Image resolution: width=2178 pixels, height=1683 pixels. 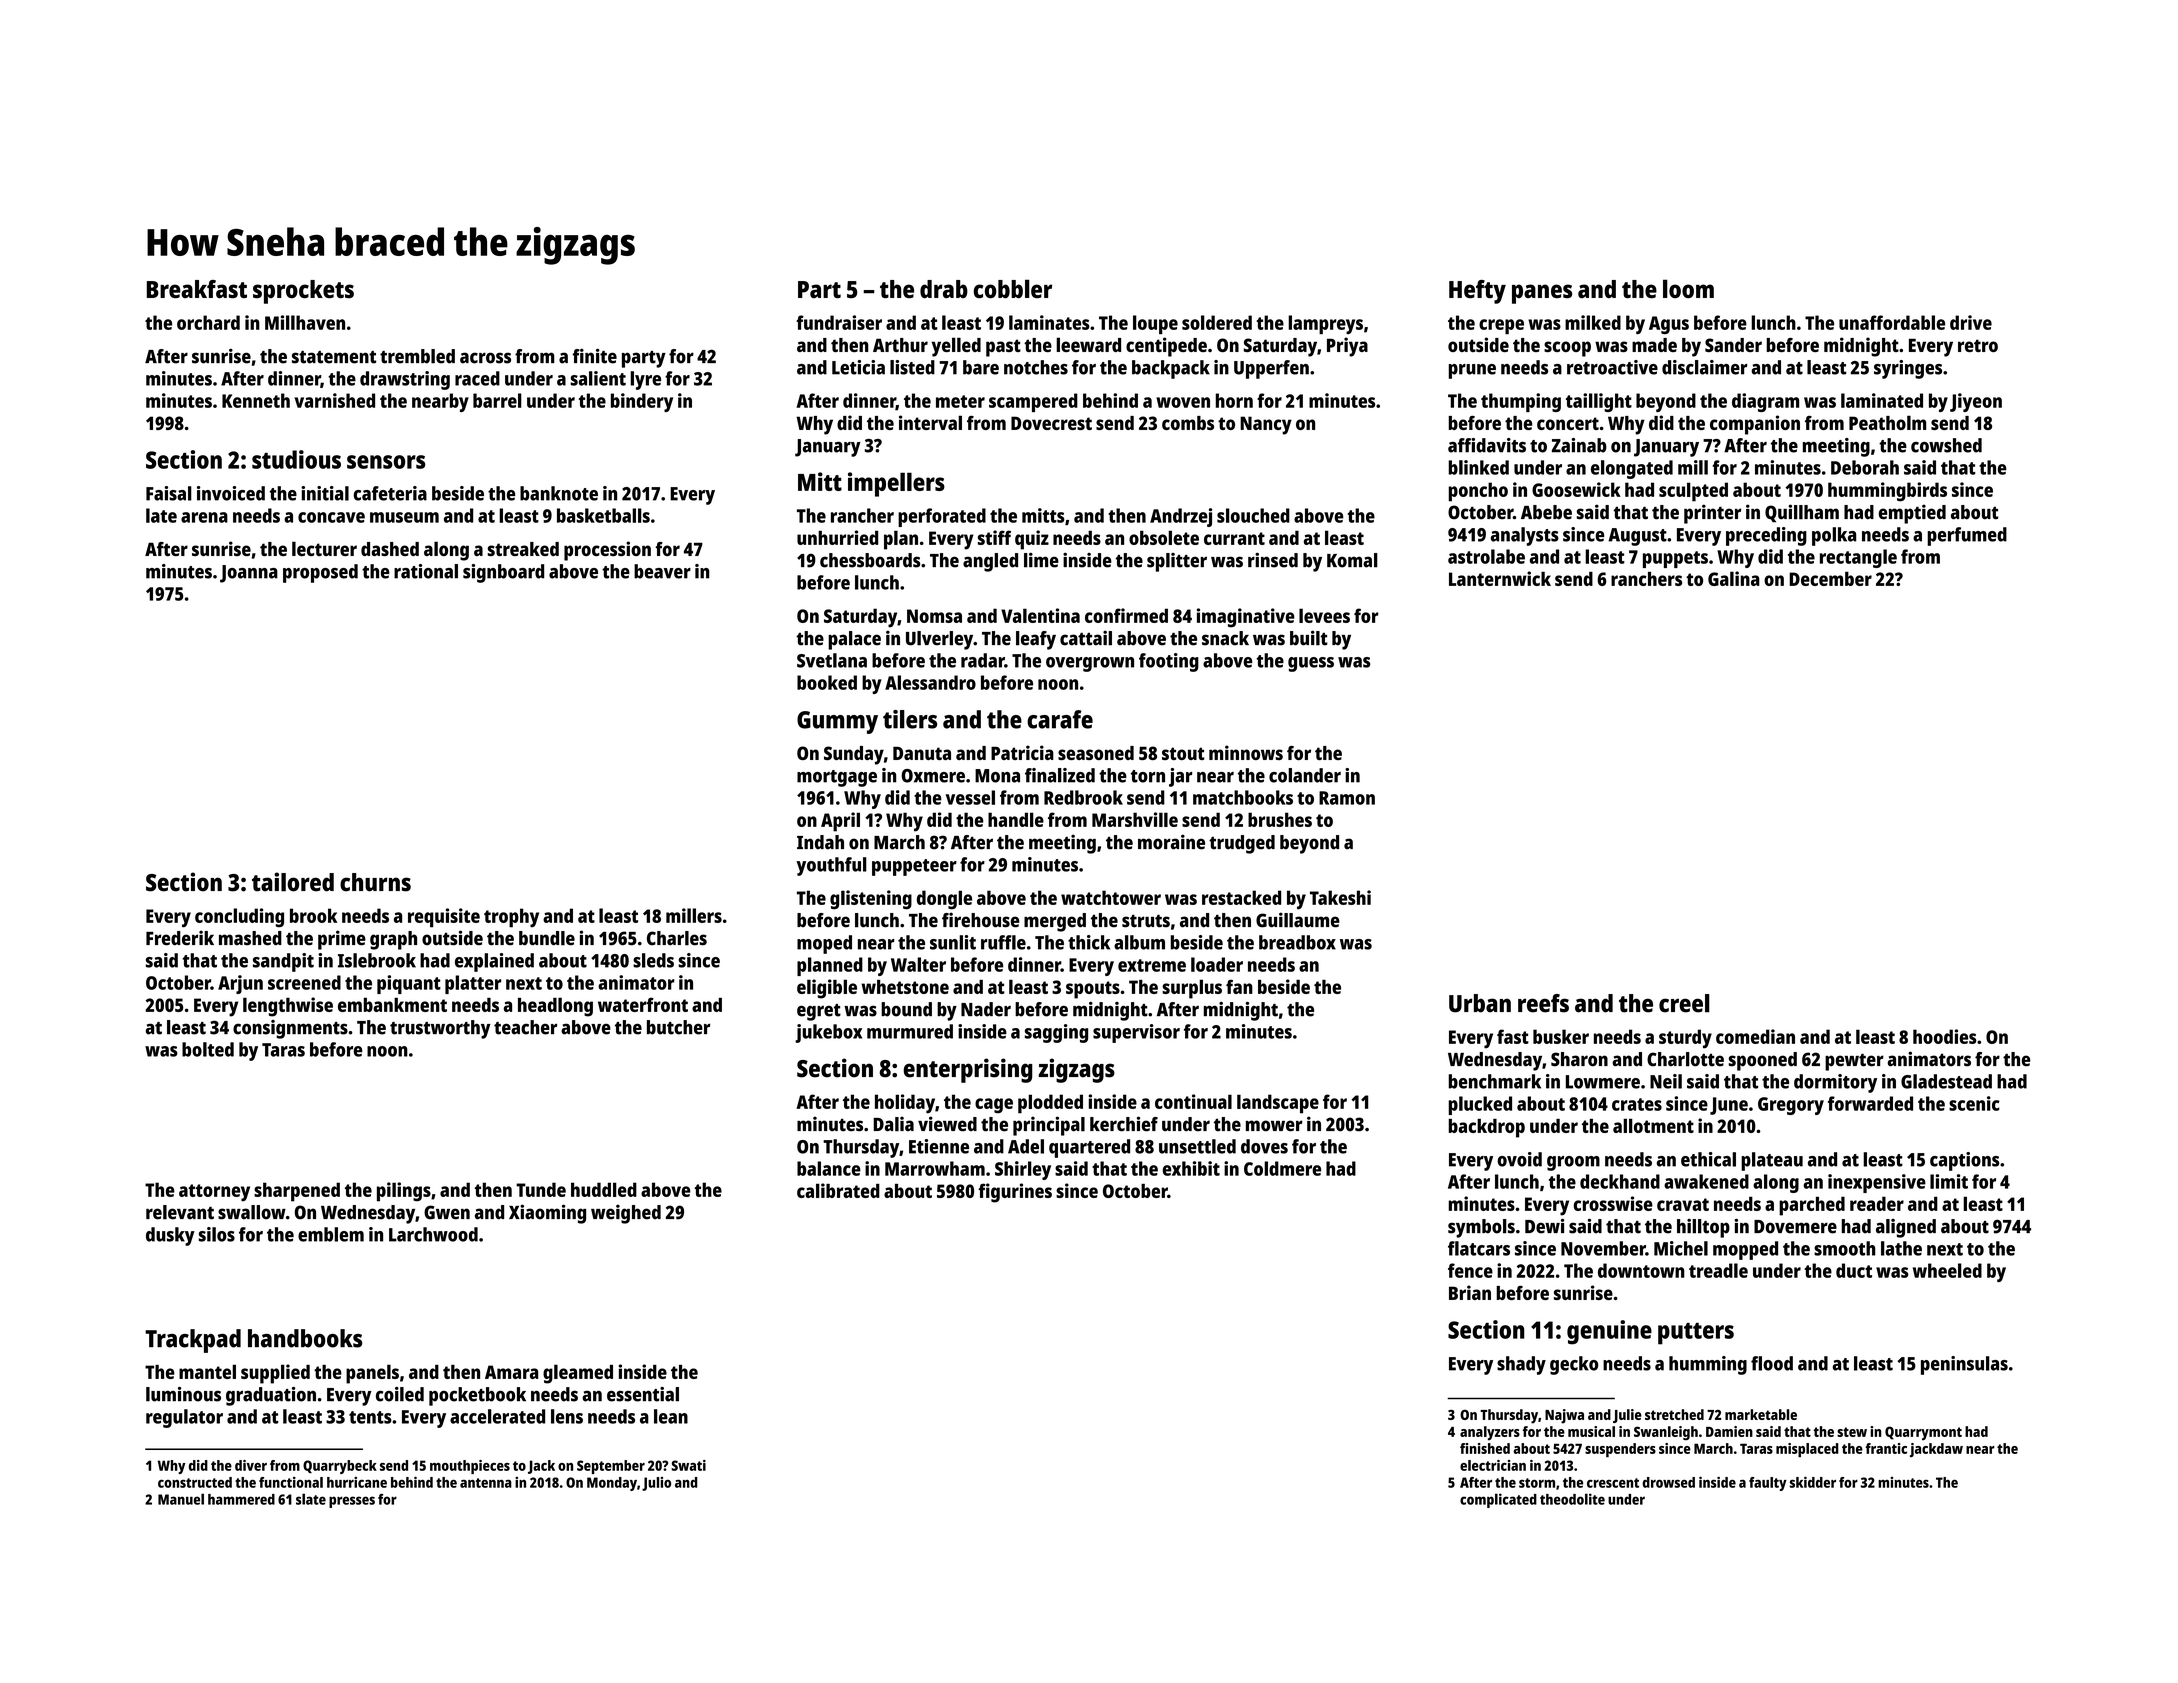 I want to click on Urban, so click(x=1480, y=1003).
